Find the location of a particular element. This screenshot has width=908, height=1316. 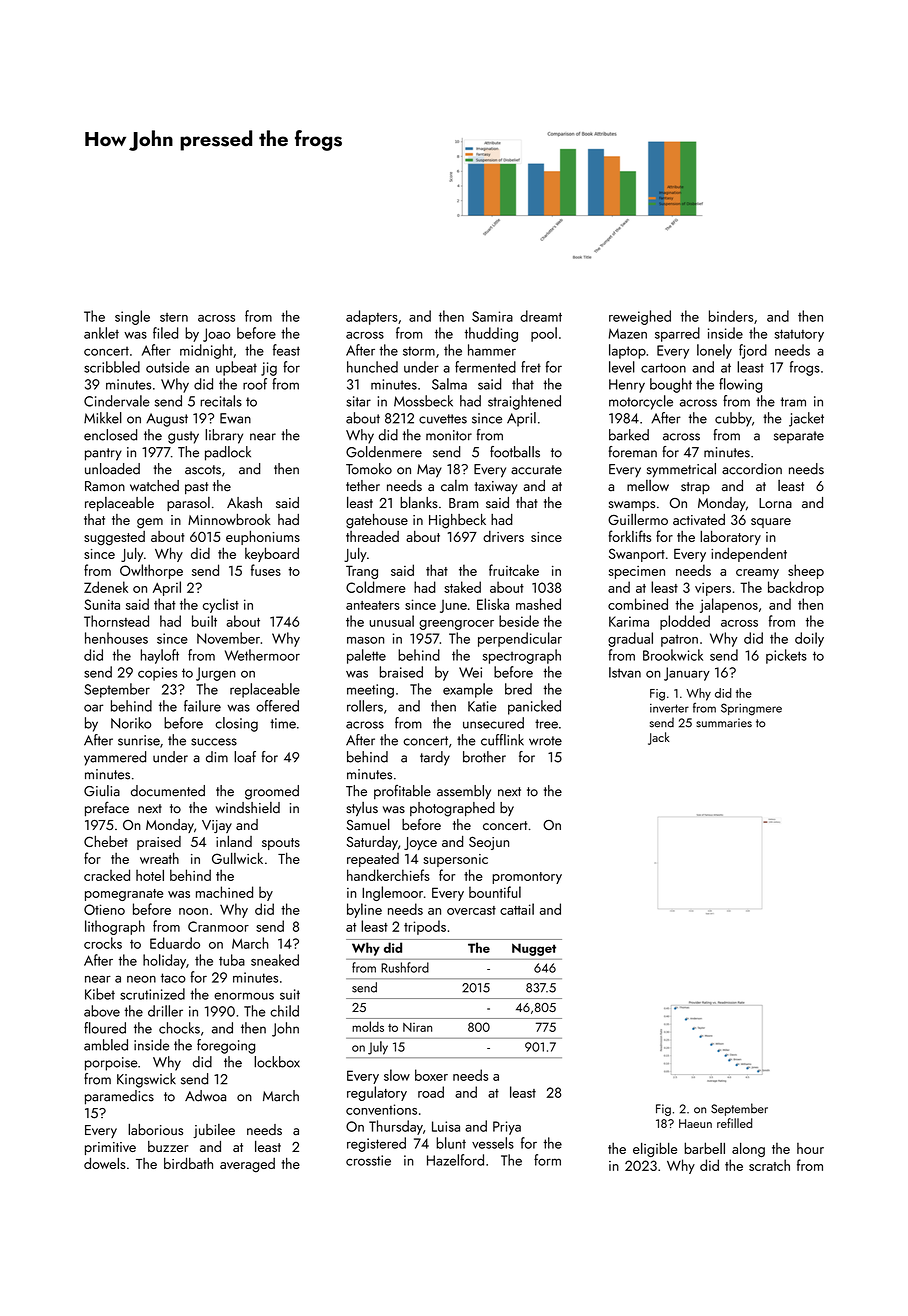

preface is located at coordinates (107, 808).
